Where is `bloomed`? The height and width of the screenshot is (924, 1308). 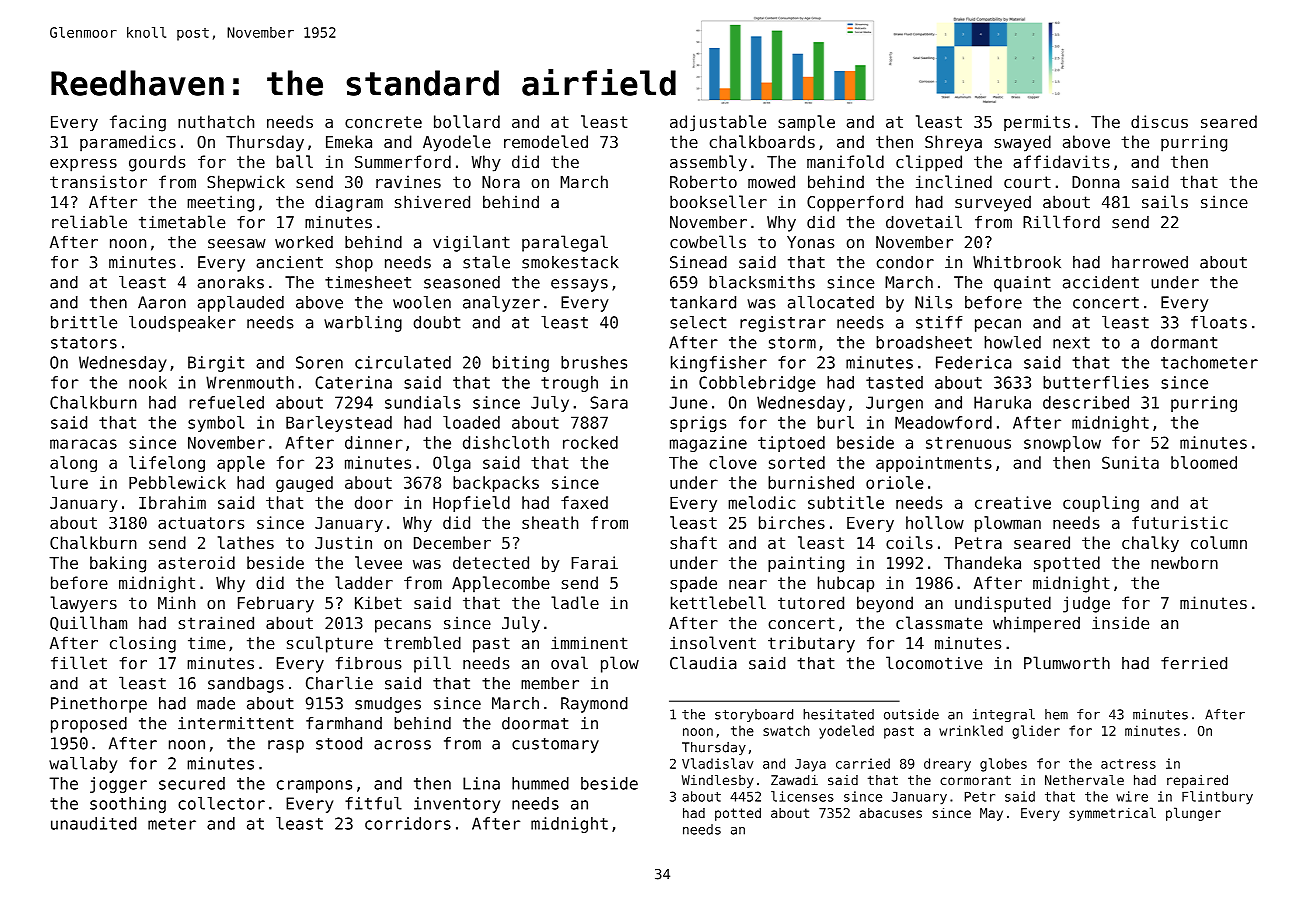
bloomed is located at coordinates (1204, 462).
